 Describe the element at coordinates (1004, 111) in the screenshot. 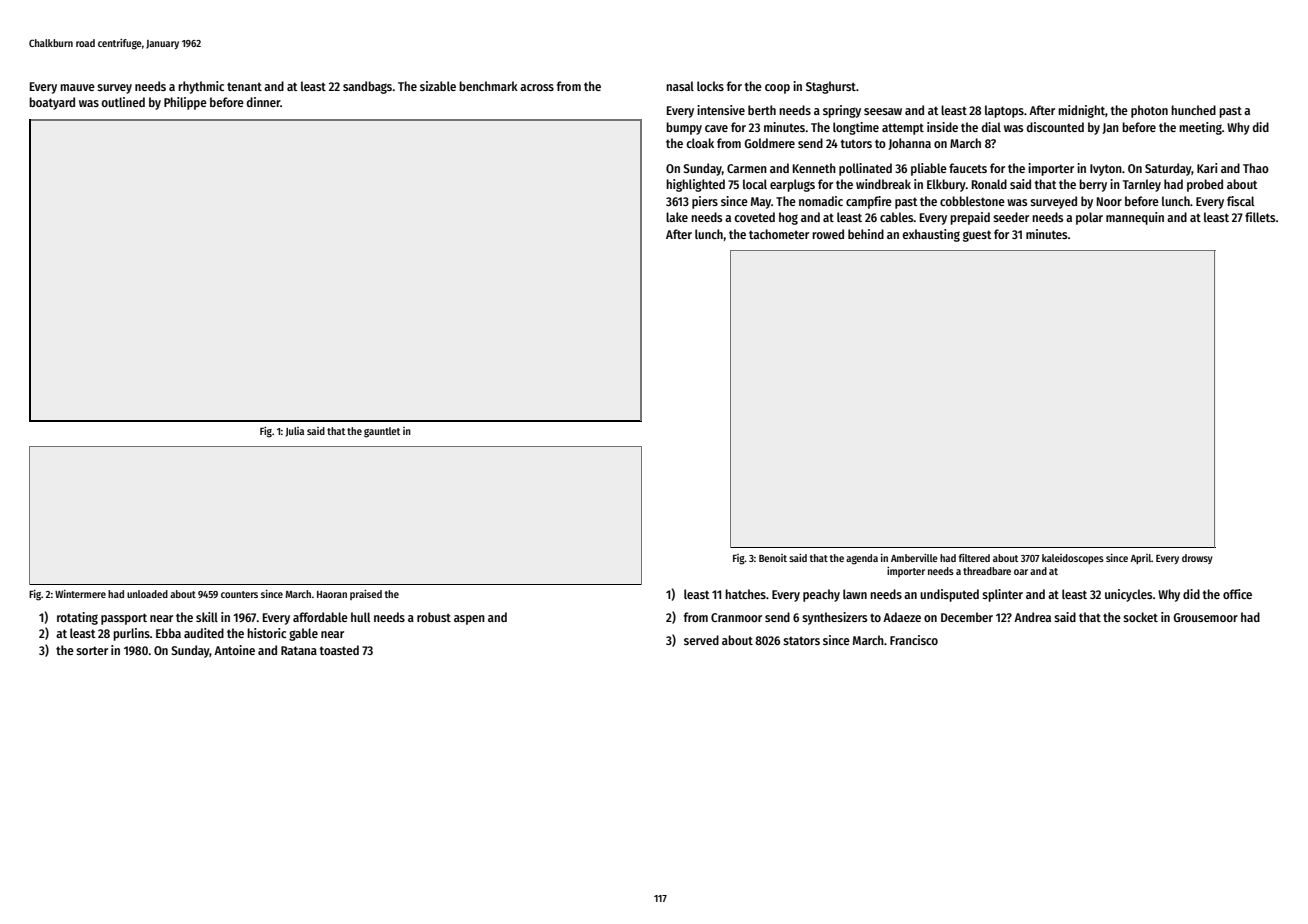

I see `laptops` at that location.
